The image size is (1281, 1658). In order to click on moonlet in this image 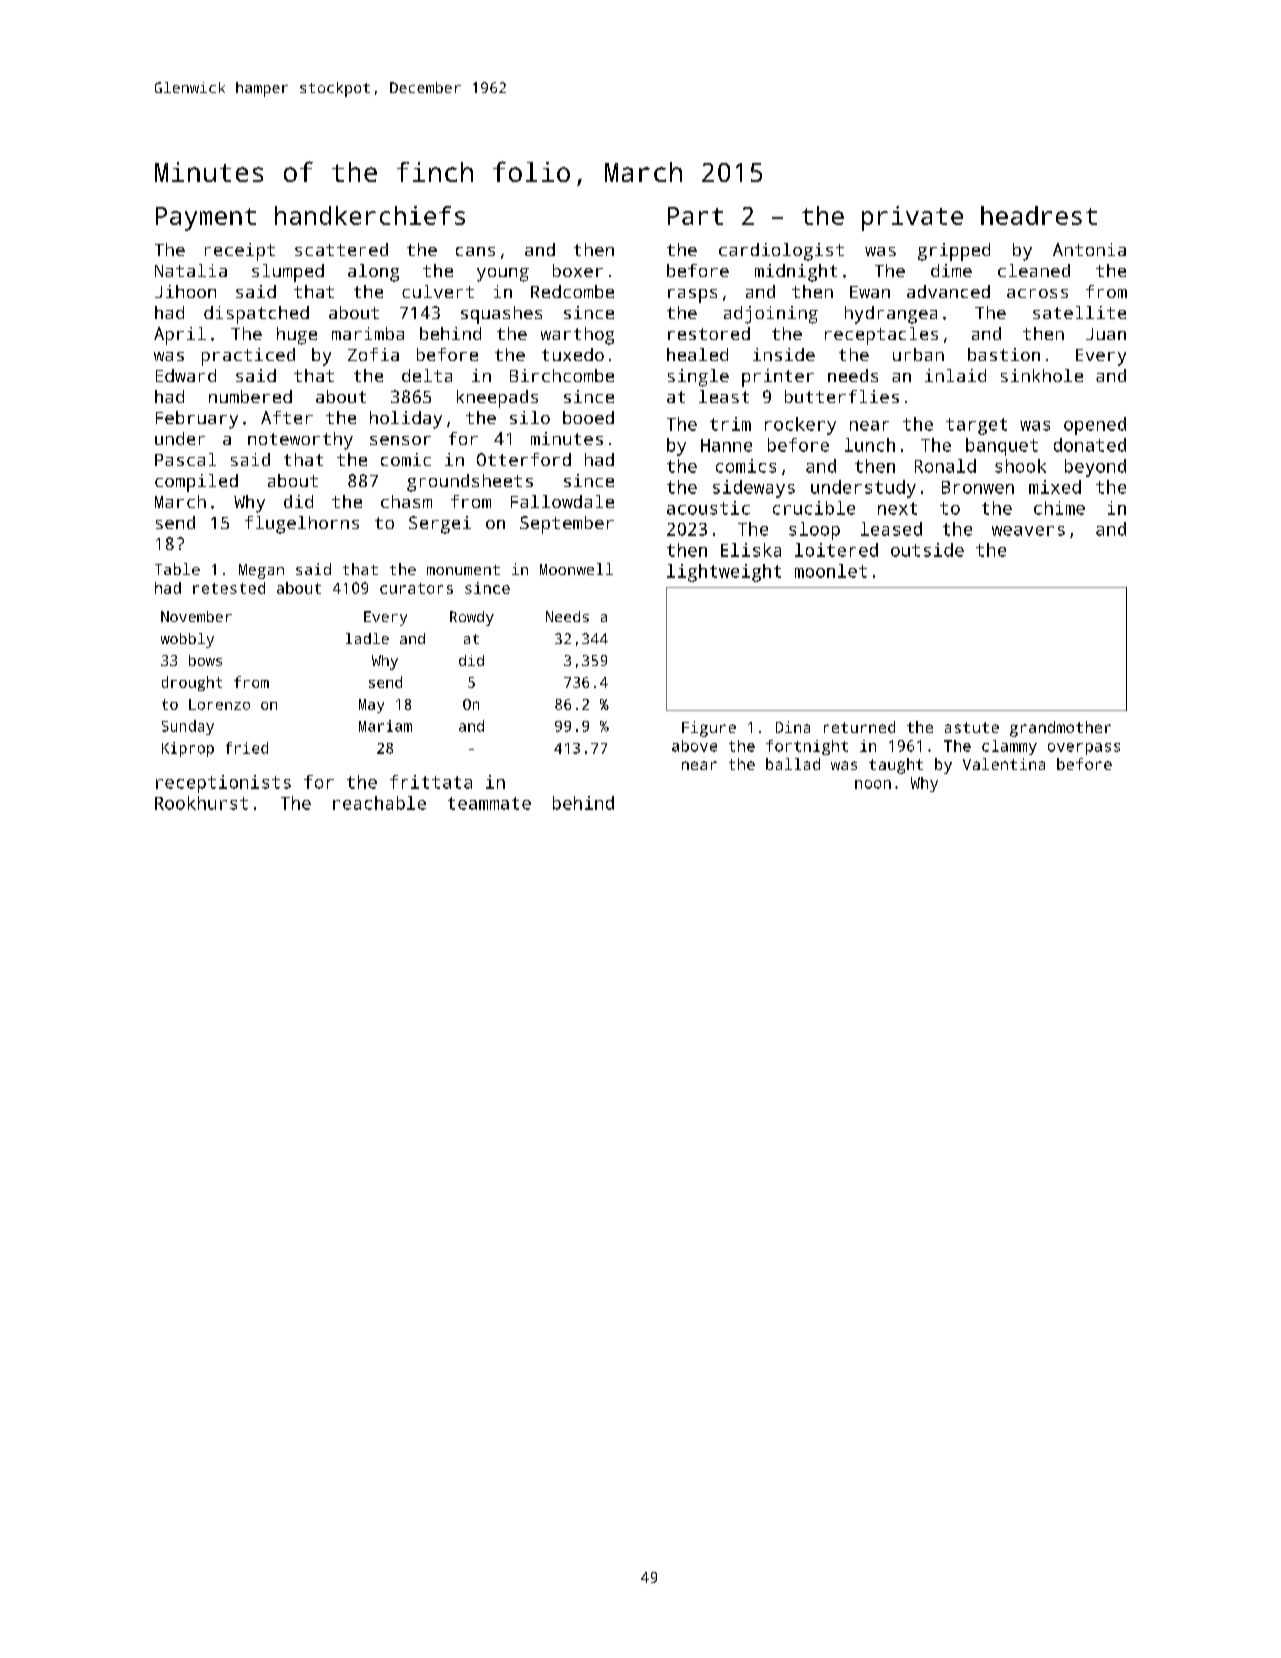, I will do `click(831, 571)`.
